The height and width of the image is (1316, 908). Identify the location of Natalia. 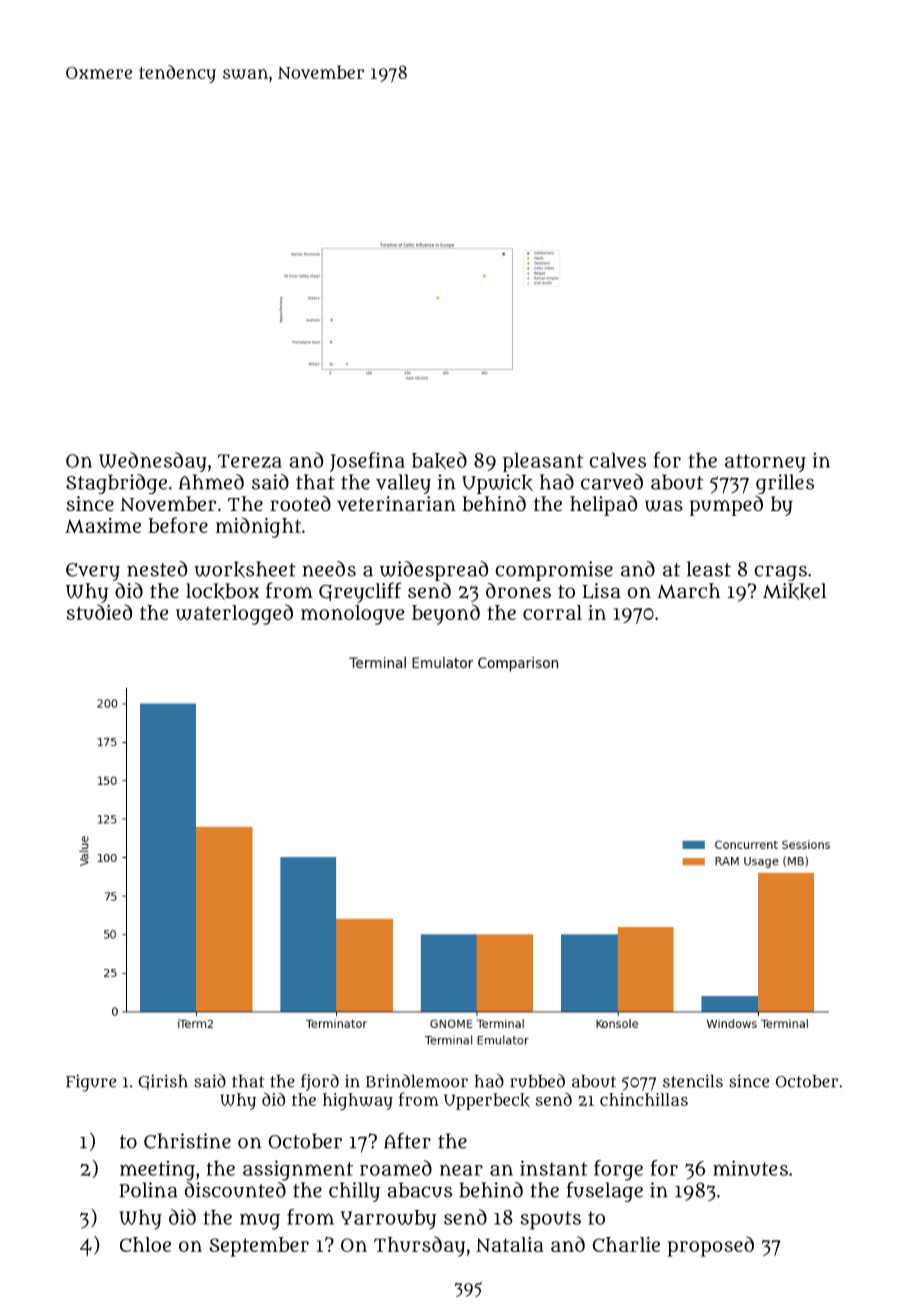
(510, 1244).
